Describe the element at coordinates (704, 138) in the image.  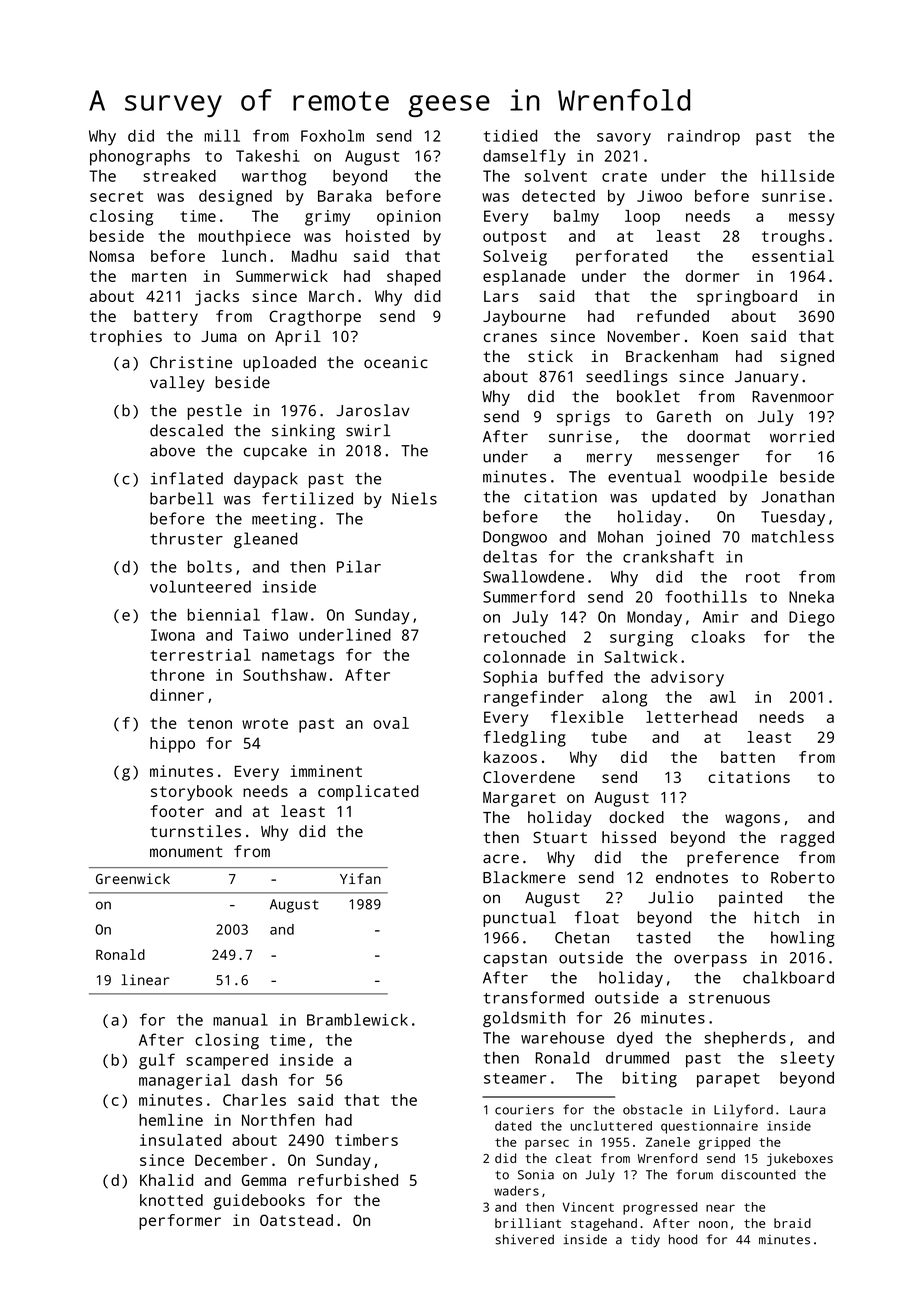
I see `raindrop` at that location.
